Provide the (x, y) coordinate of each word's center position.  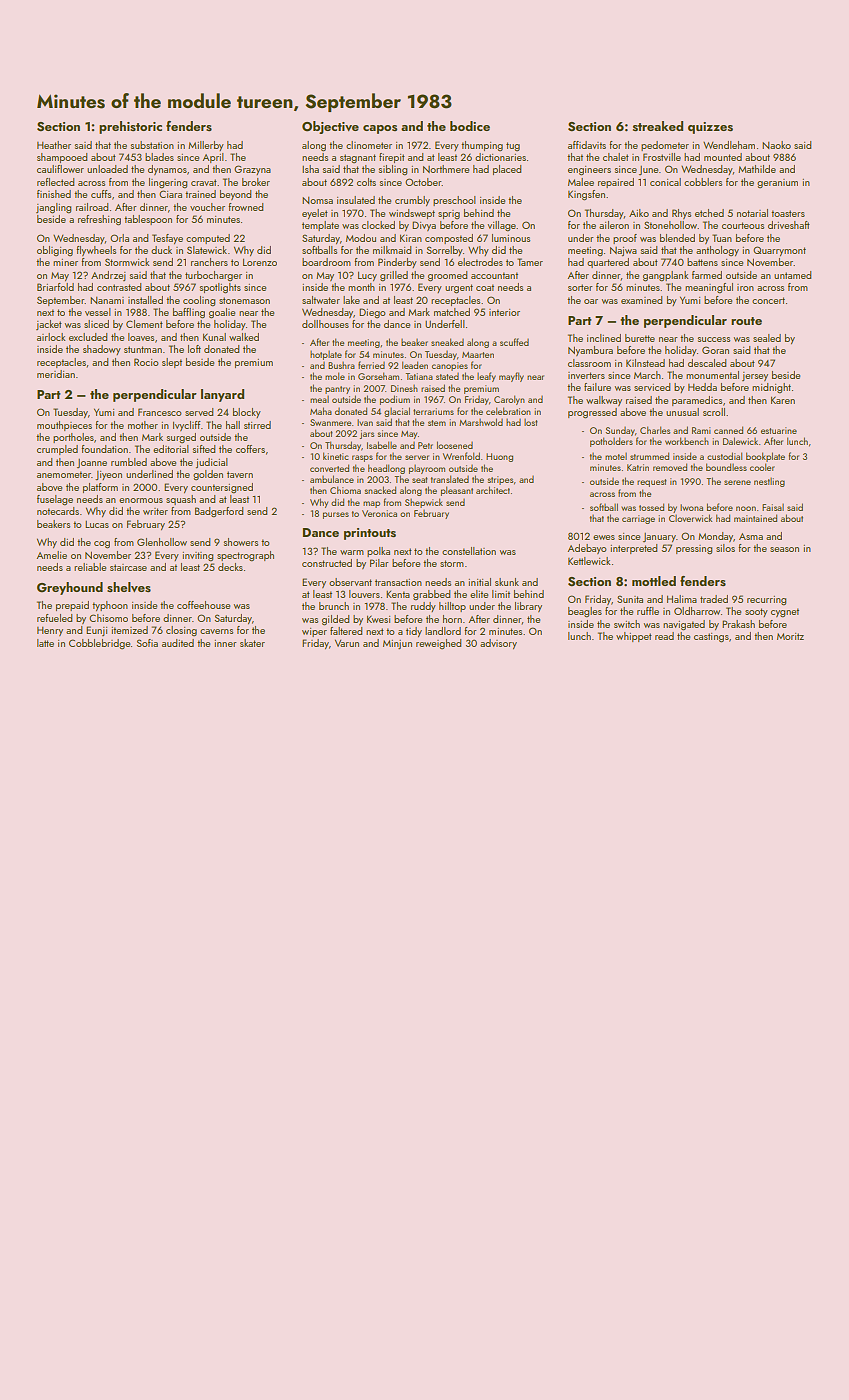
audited (178, 643)
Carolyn (509, 400)
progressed (592, 413)
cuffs (101, 194)
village (502, 226)
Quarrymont (779, 251)
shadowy (102, 350)
